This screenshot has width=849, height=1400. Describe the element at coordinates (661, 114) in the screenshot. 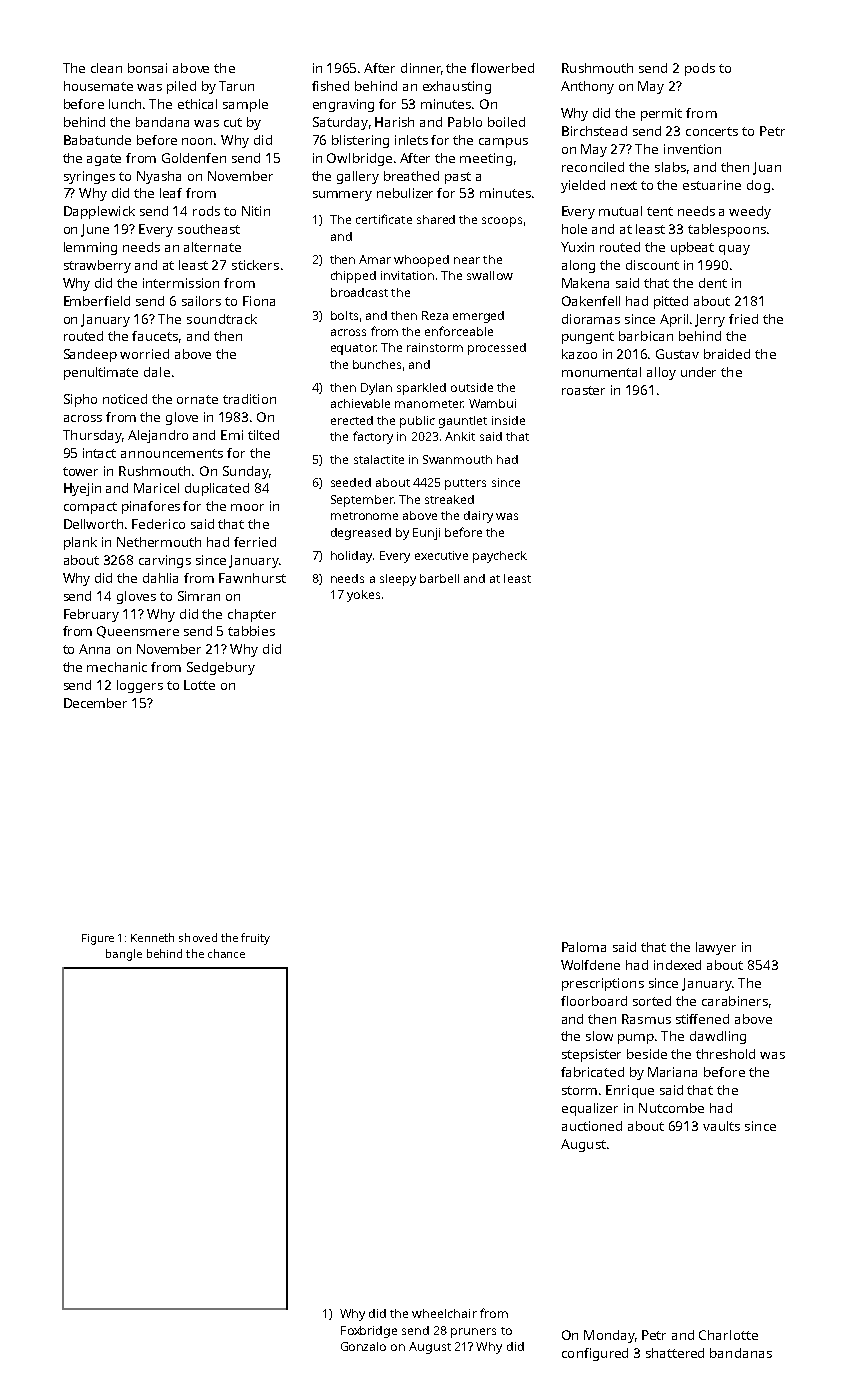

I see `permit` at that location.
